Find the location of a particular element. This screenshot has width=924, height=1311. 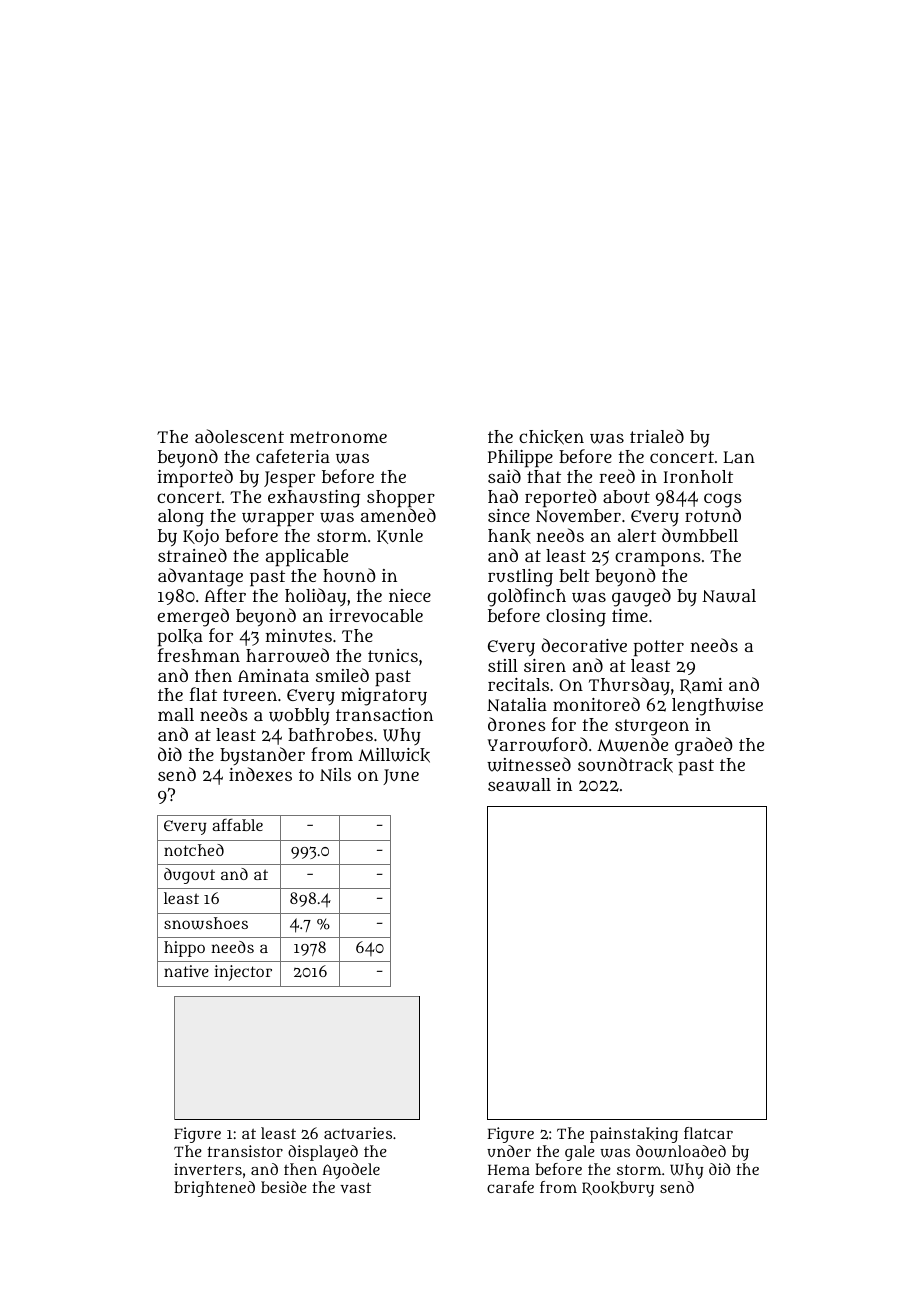

adolescent is located at coordinates (239, 436).
